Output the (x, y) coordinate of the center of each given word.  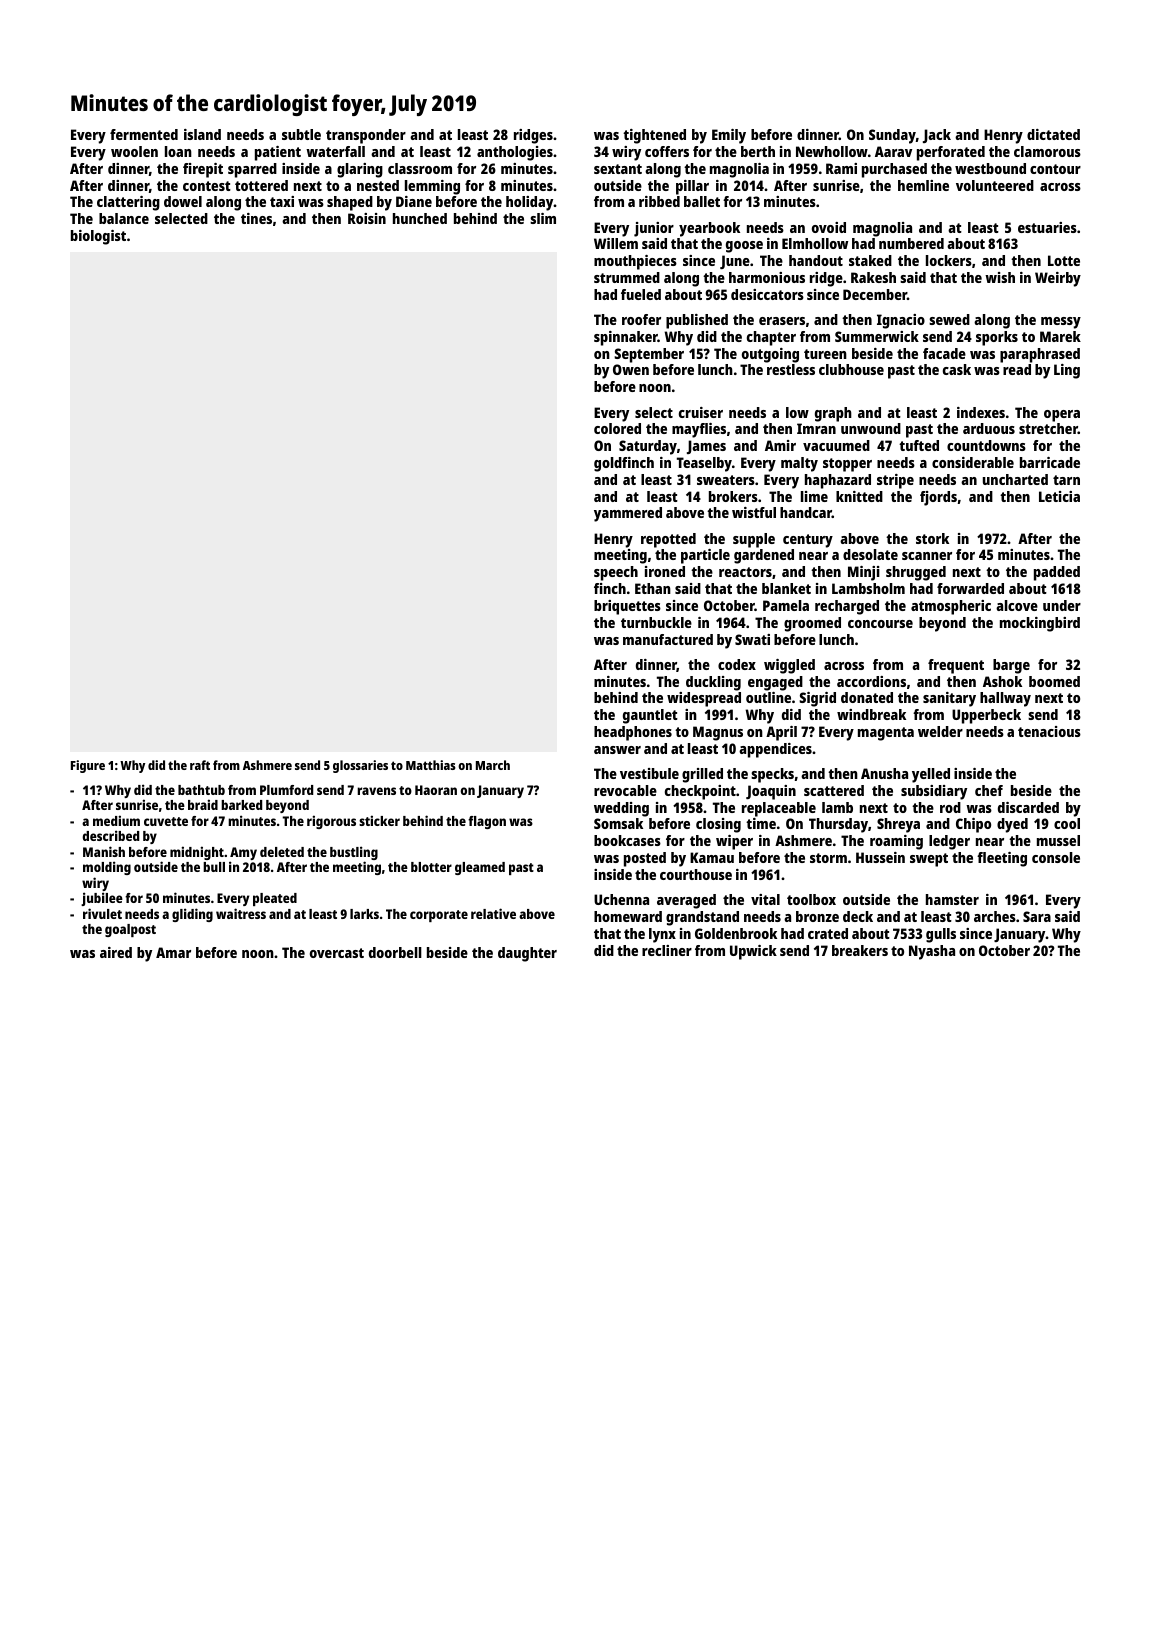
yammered (628, 514)
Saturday (648, 447)
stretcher (1048, 428)
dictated (1053, 134)
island (202, 134)
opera (1062, 416)
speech (616, 573)
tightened (654, 136)
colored (617, 428)
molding (107, 868)
